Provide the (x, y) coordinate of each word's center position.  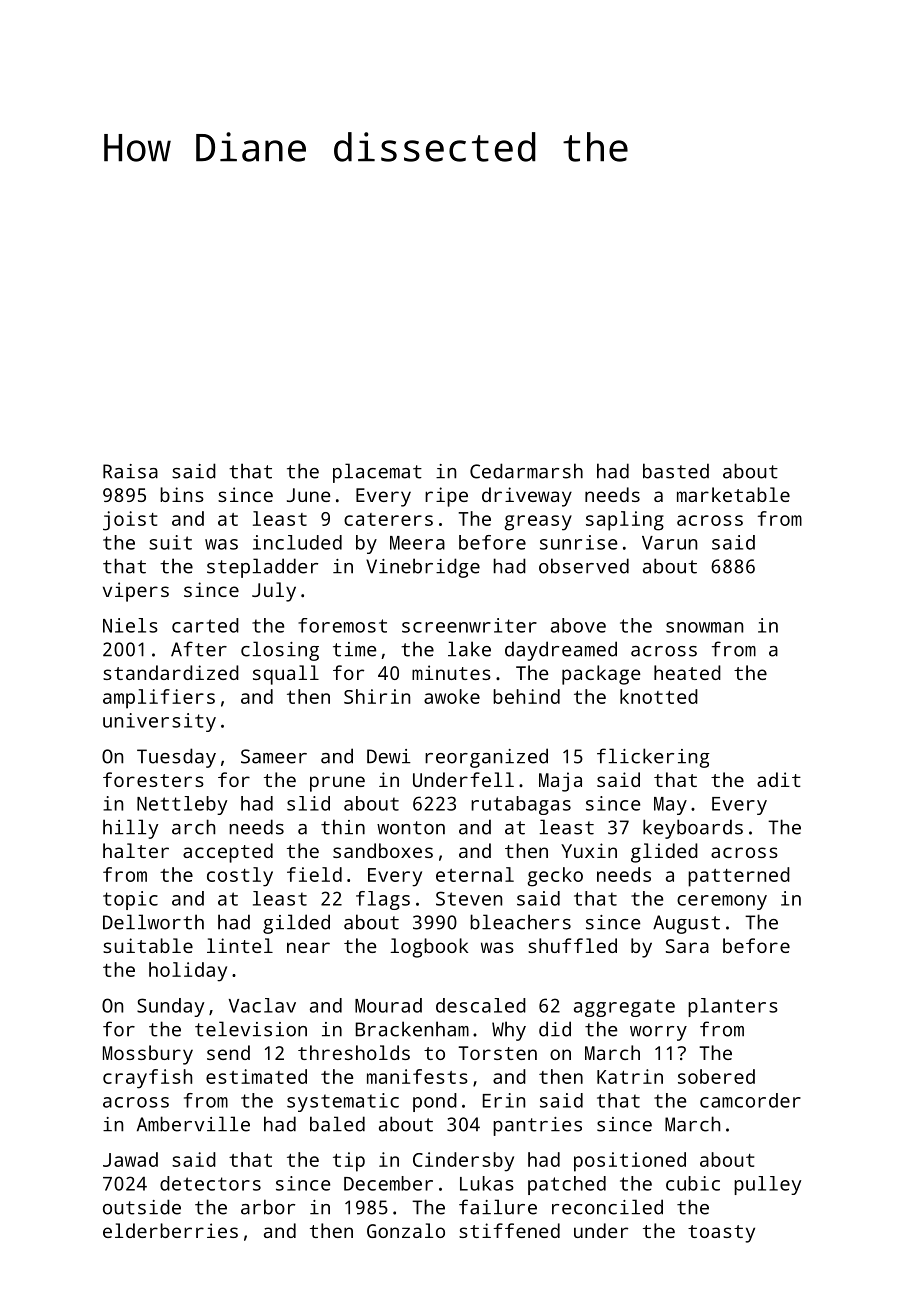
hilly (131, 829)
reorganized (486, 758)
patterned (739, 877)
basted (676, 471)
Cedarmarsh (526, 471)
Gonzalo (406, 1230)
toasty (721, 1234)
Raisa (130, 471)
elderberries (170, 1230)
